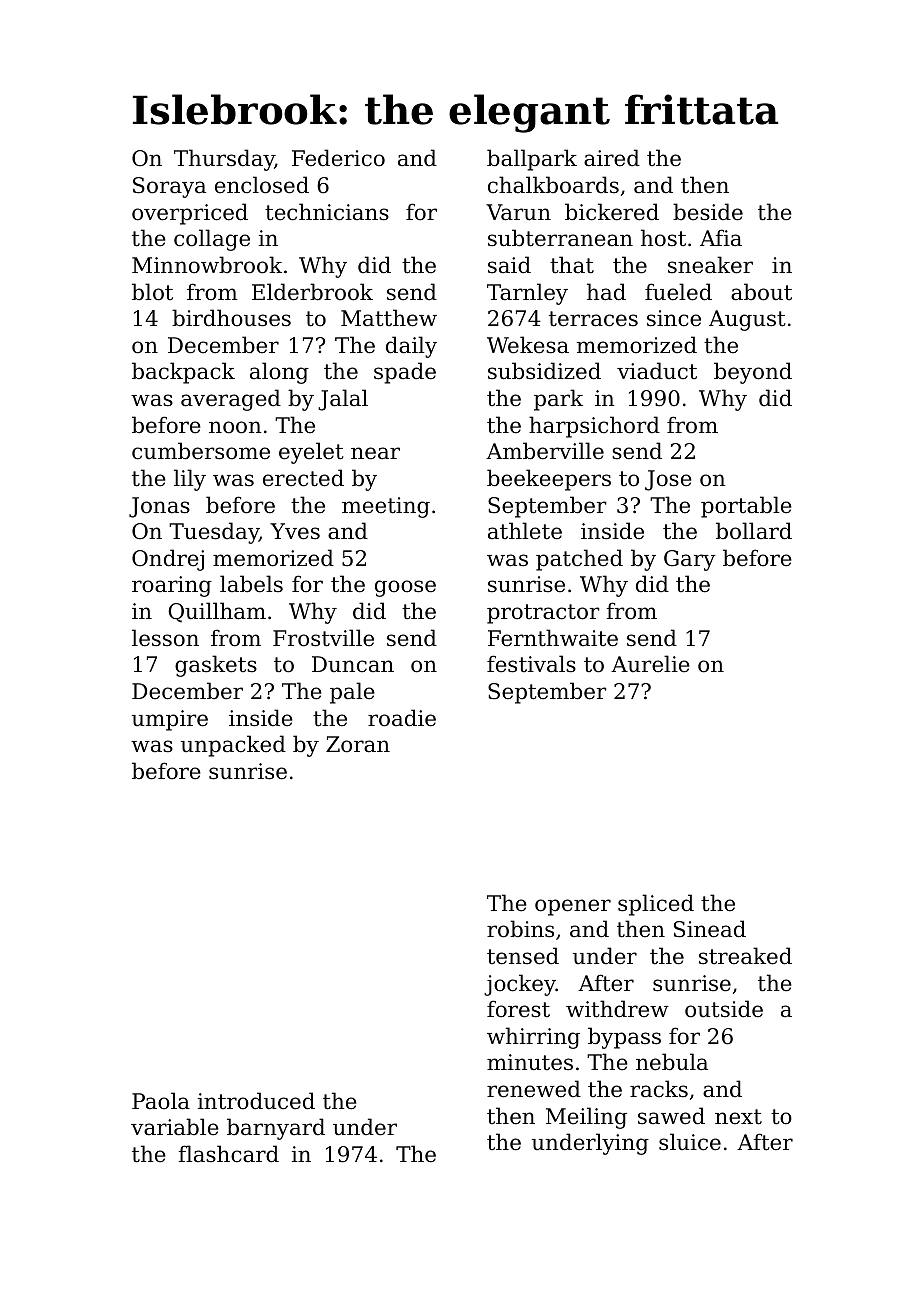 This screenshot has height=1311, width=924. What do you see at coordinates (690, 1142) in the screenshot?
I see `sluice` at bounding box center [690, 1142].
